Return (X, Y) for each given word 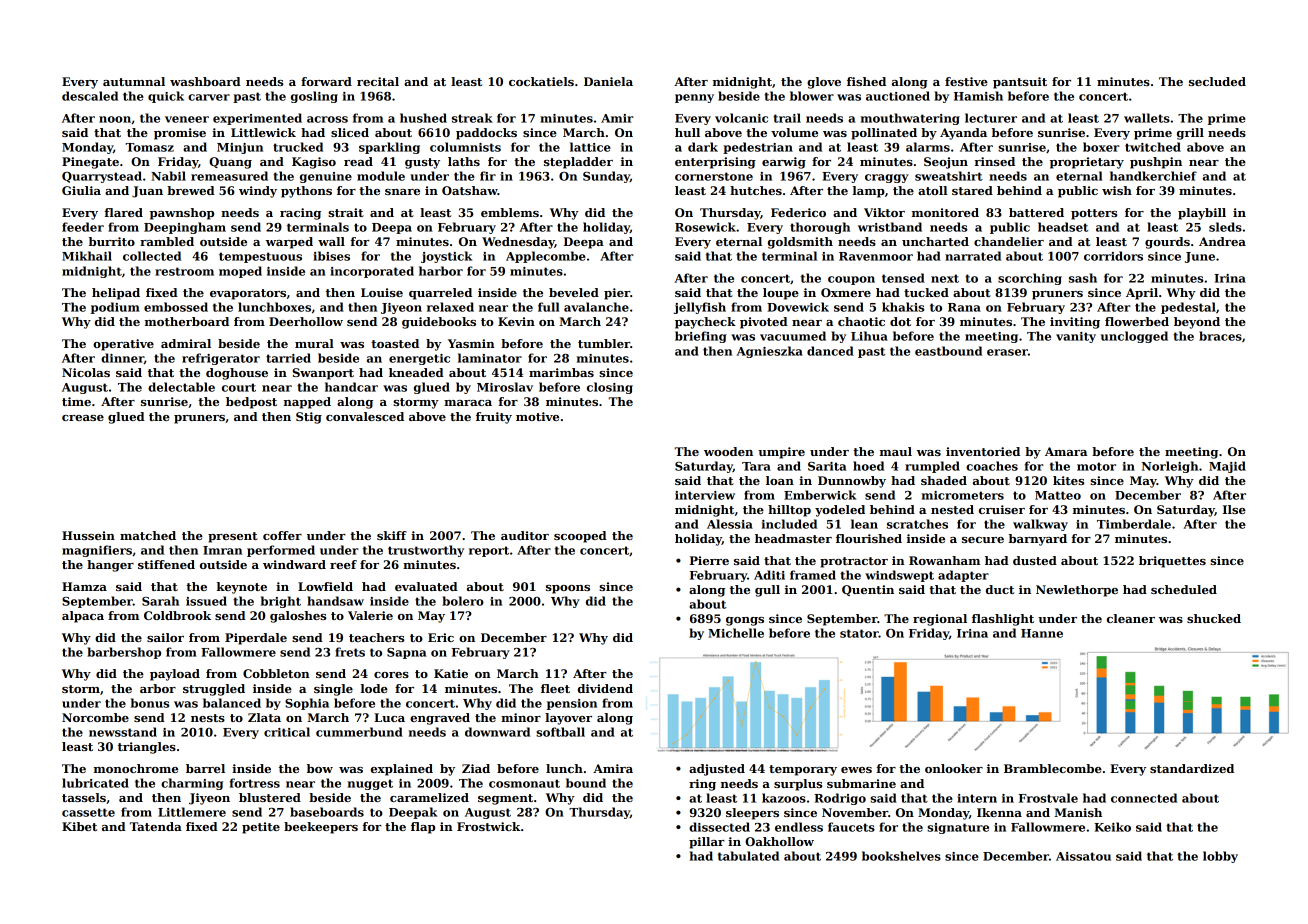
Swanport (323, 374)
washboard (205, 81)
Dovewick (798, 307)
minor (521, 717)
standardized (1192, 768)
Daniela (608, 81)
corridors (1113, 256)
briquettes (1172, 562)
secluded (1217, 81)
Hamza (84, 586)
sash (1083, 278)
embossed (176, 307)
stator (859, 633)
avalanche (596, 307)
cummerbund (359, 732)
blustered (270, 797)
